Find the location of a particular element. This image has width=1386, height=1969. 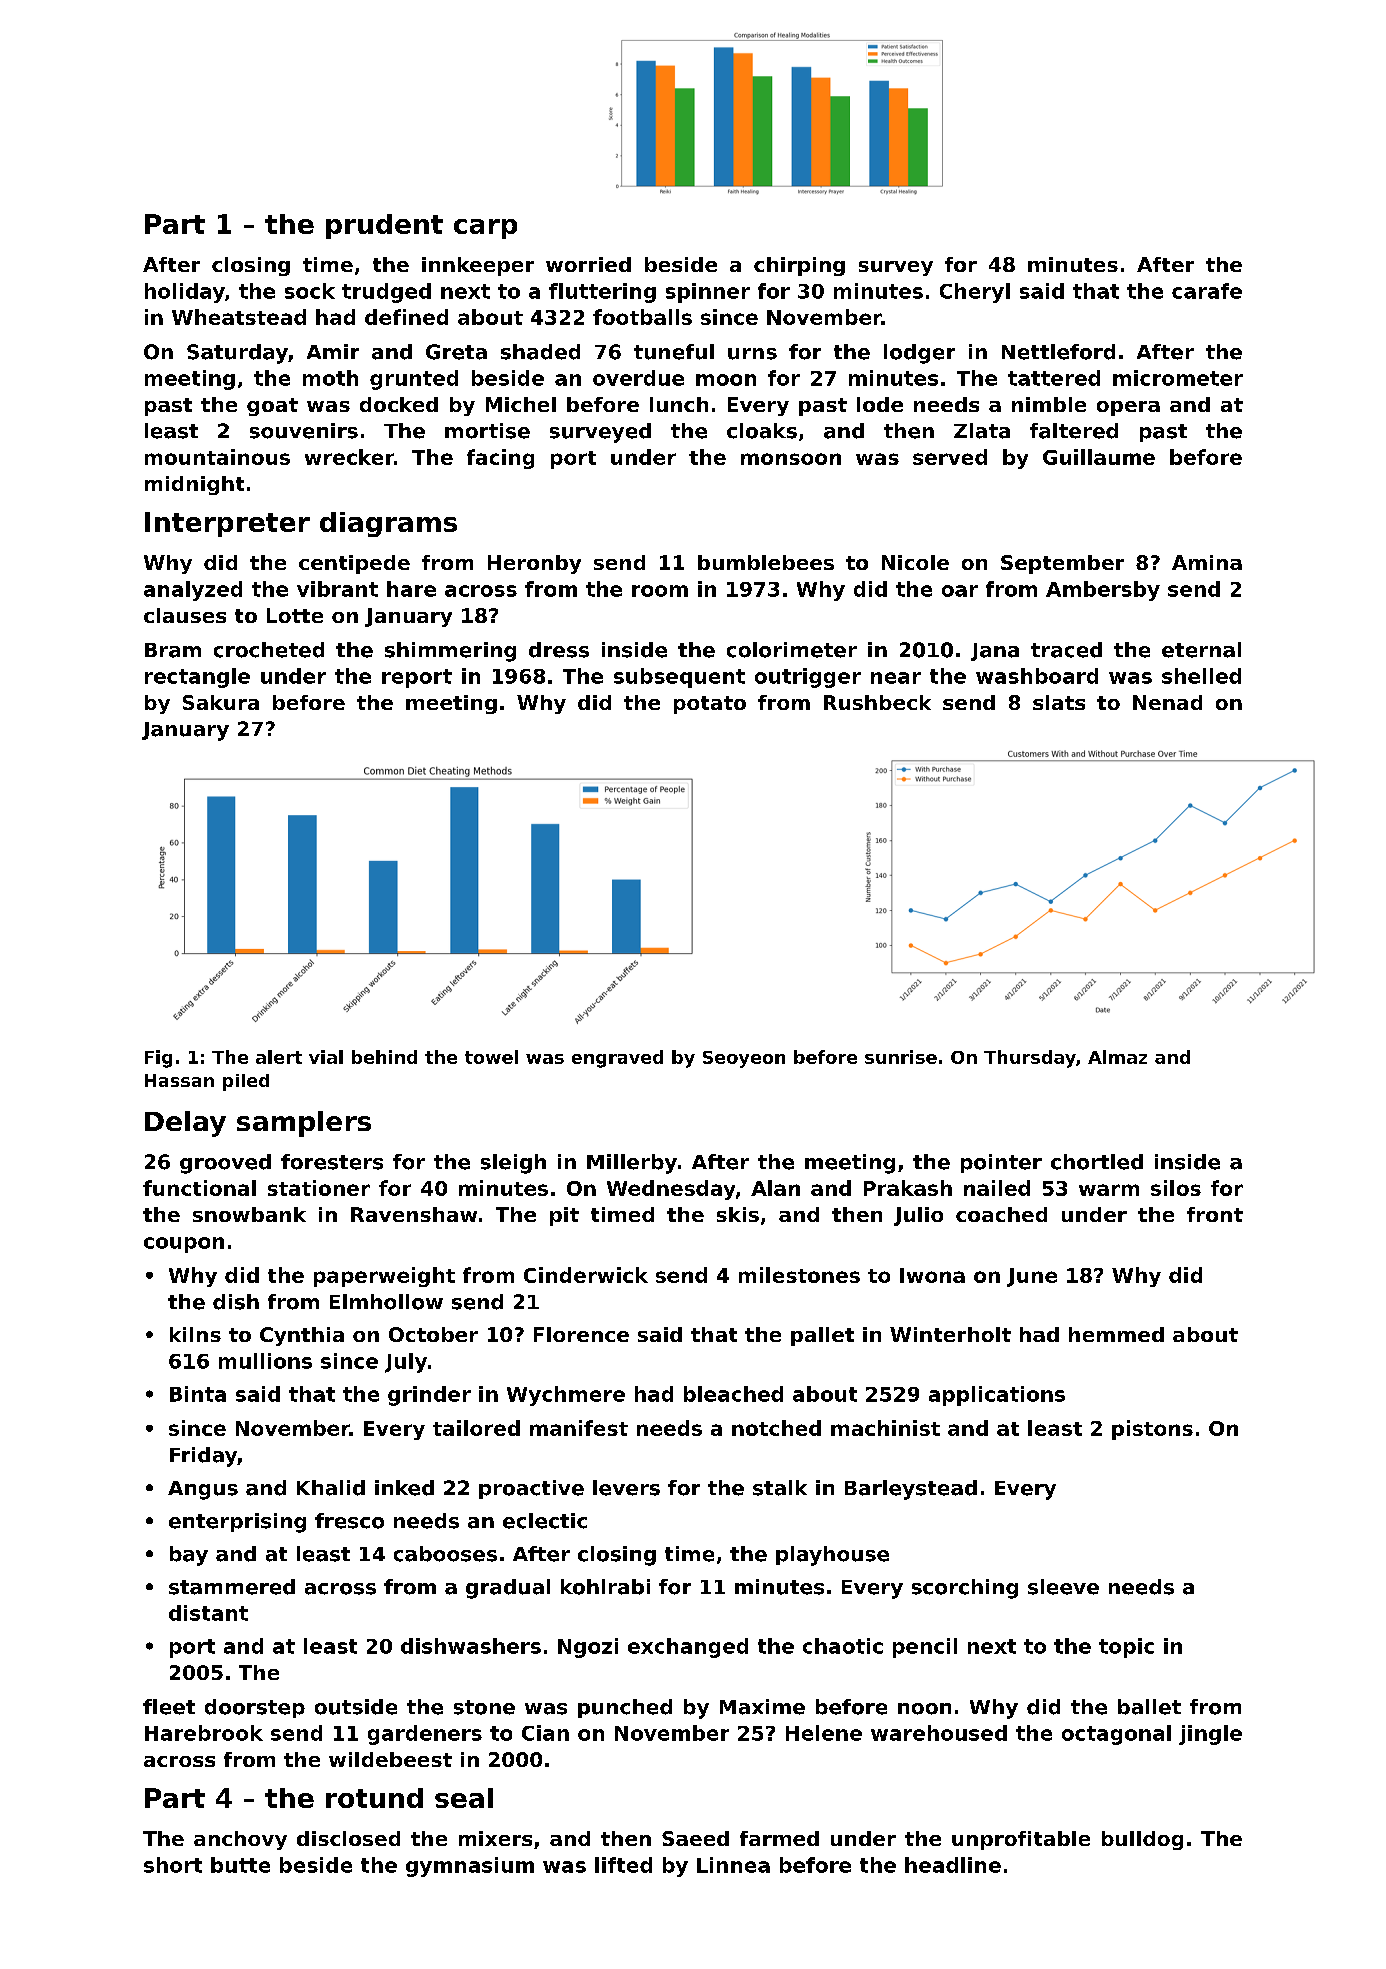

hemmed is located at coordinates (1116, 1334).
